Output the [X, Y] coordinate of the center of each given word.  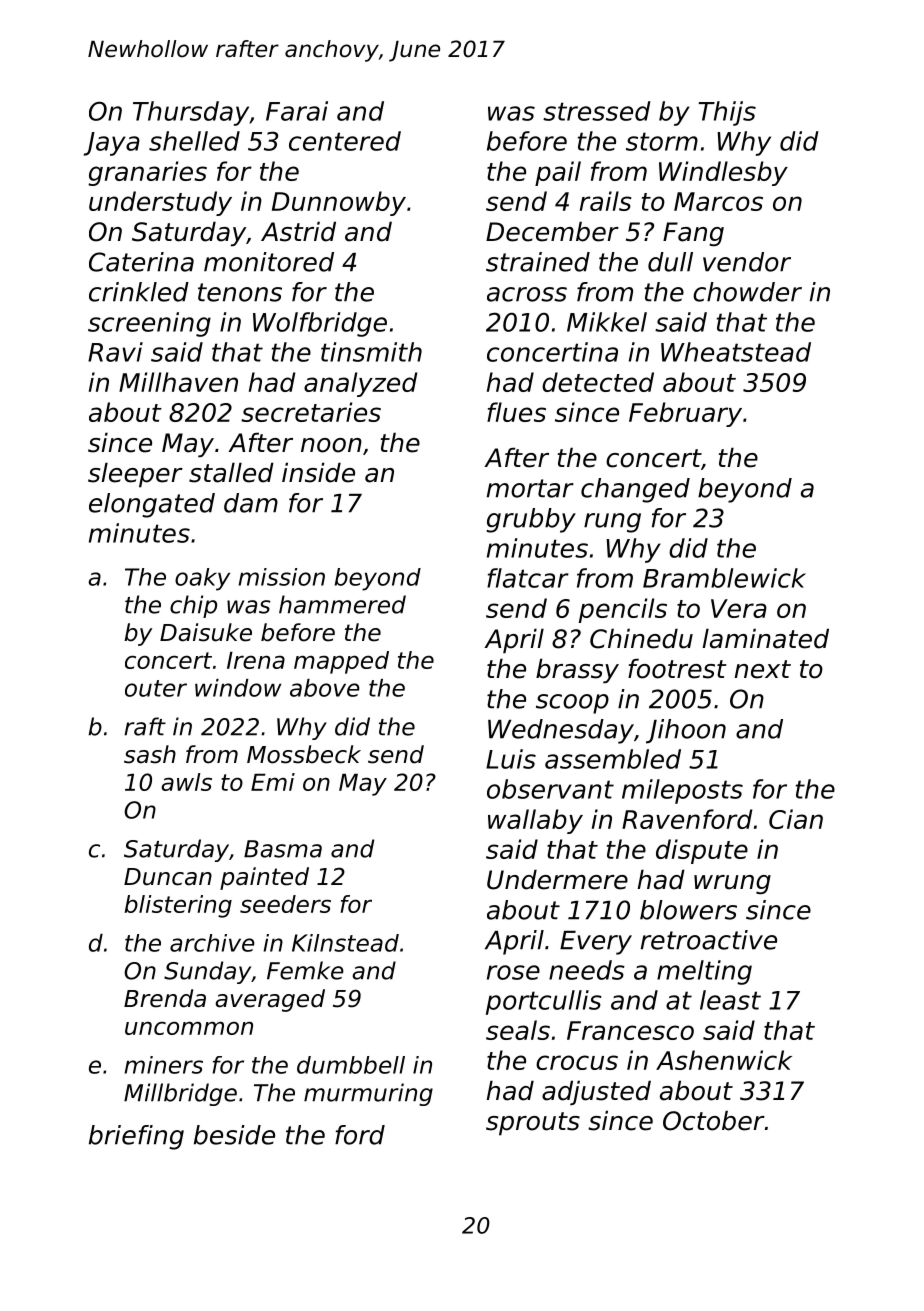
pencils [623, 610]
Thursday [191, 113]
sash [150, 754]
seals [518, 1030]
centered [345, 141]
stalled [231, 472]
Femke [305, 970]
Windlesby [723, 173]
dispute [702, 851]
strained [538, 262]
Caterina [141, 262]
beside [234, 1135]
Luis [511, 759]
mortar [530, 488]
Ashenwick [724, 1060]
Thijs [727, 113]
